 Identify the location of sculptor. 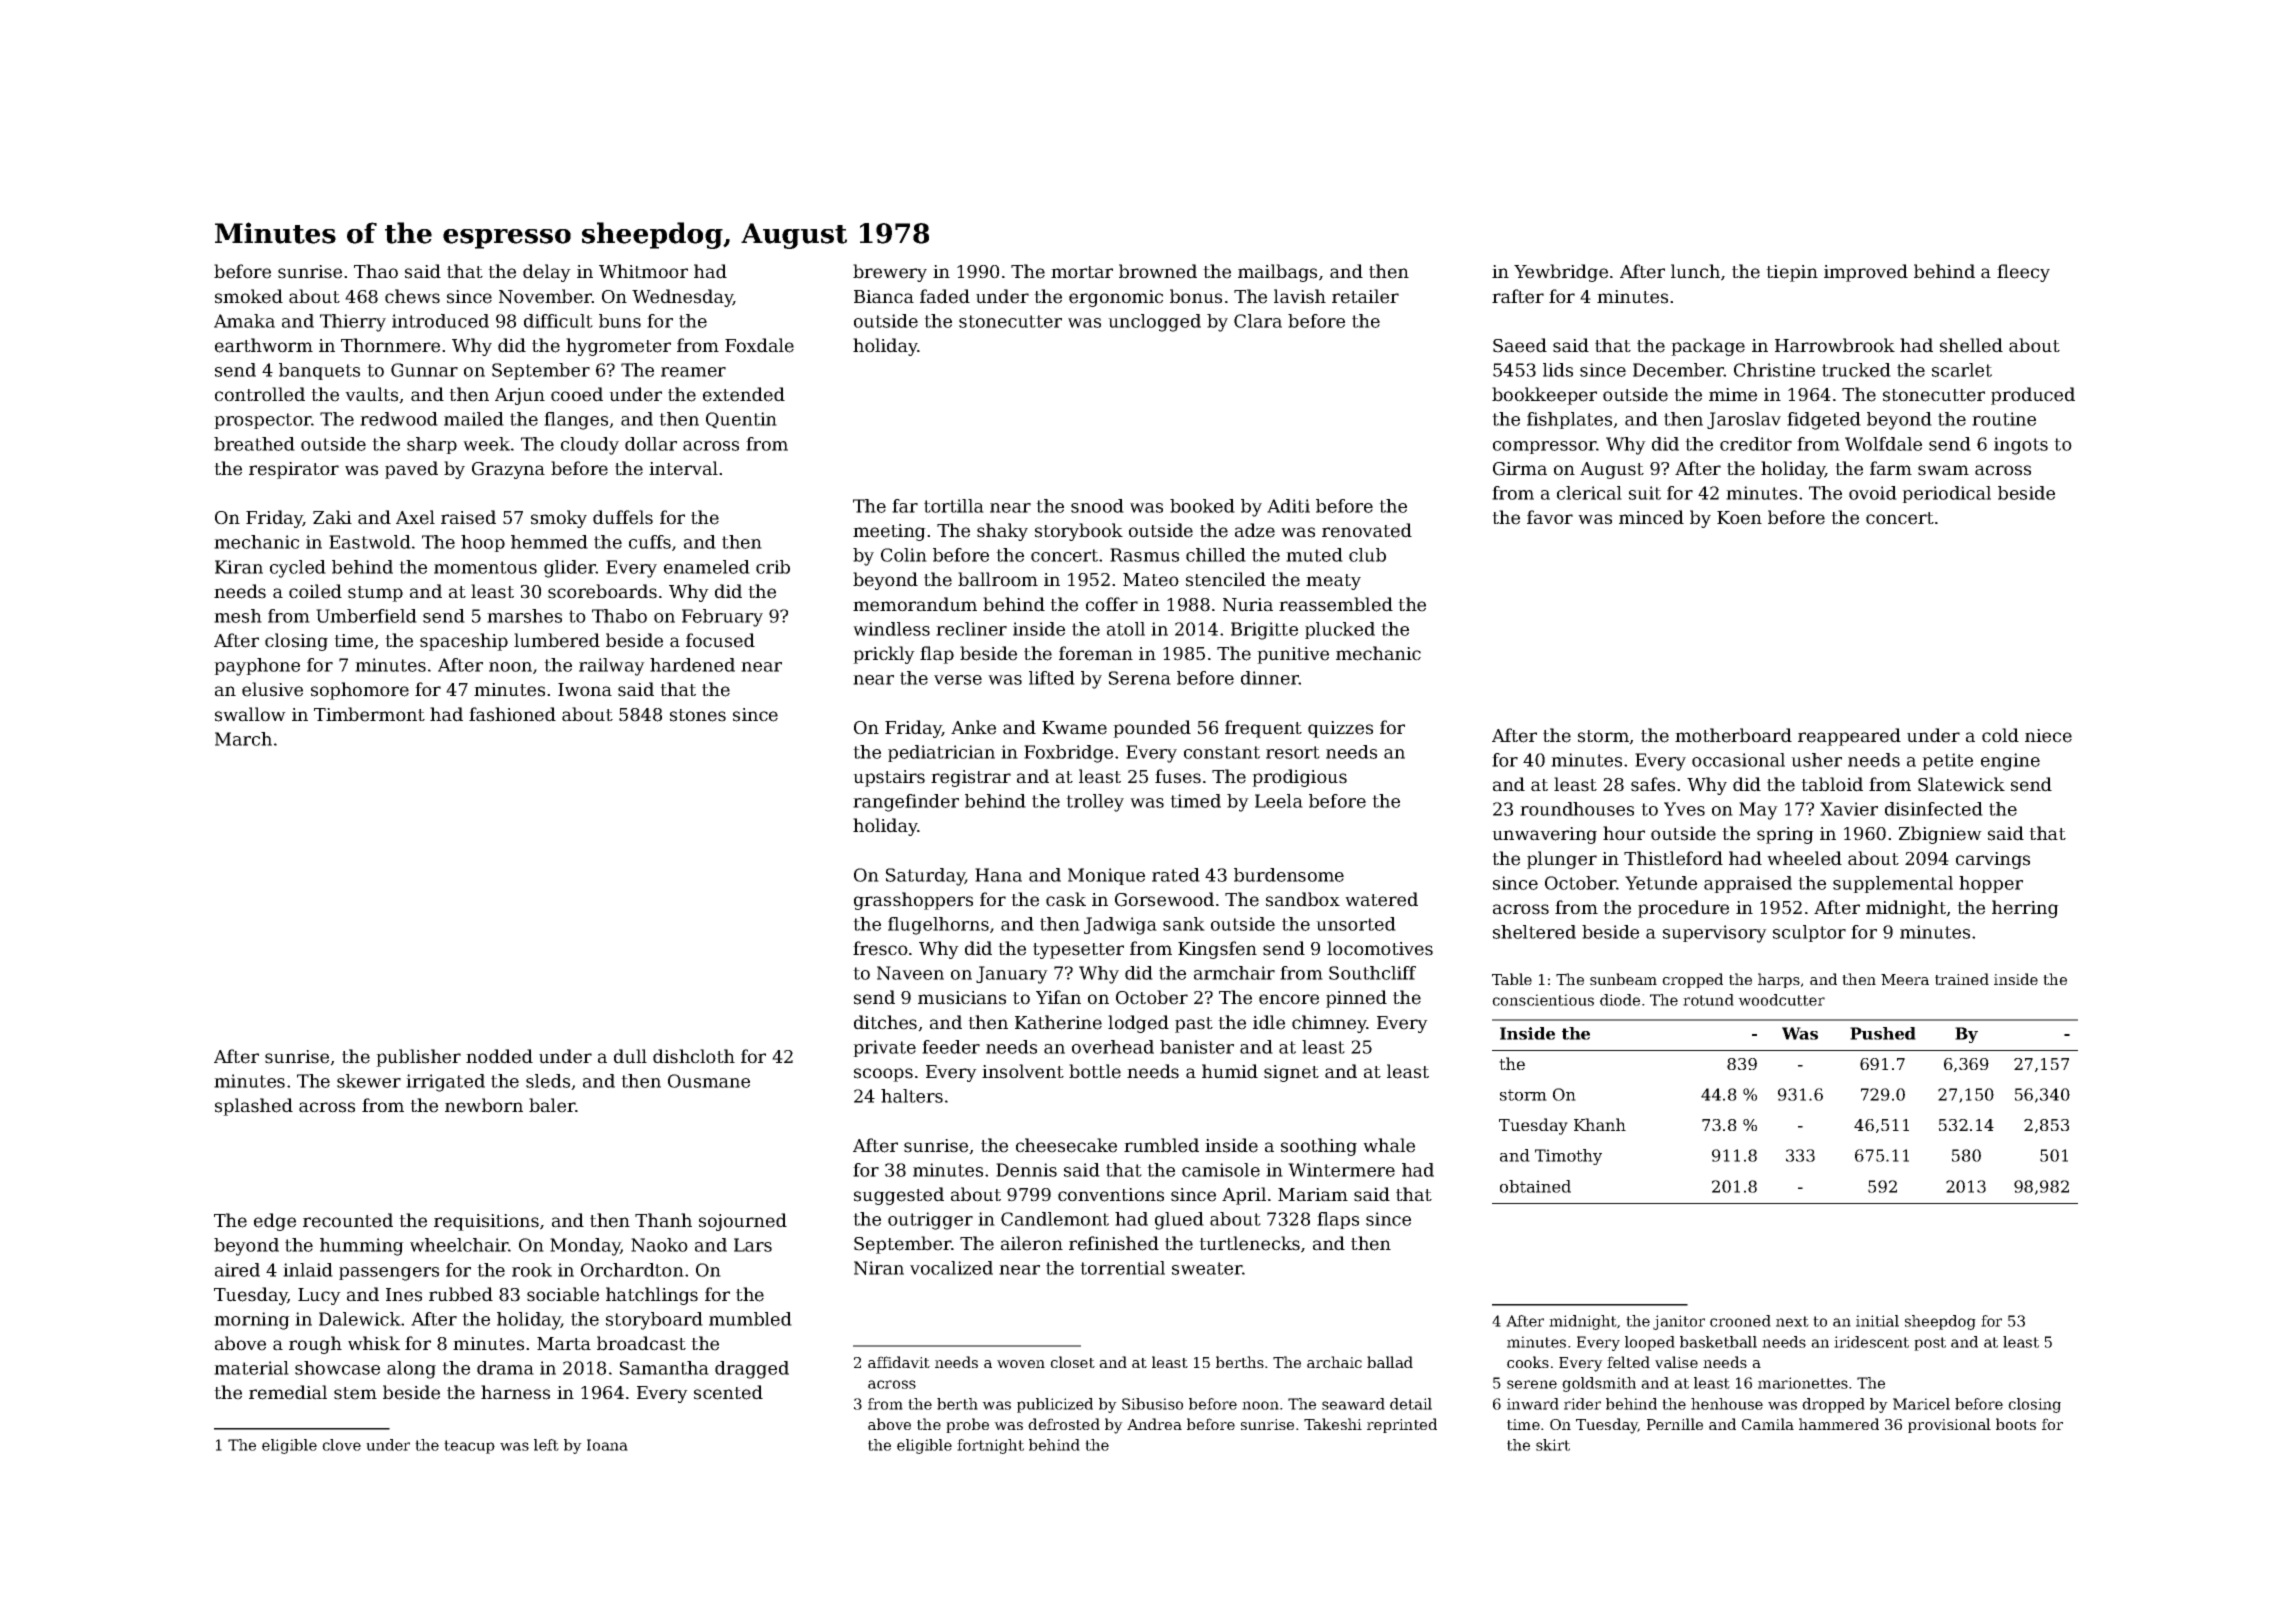
(1809, 933).
